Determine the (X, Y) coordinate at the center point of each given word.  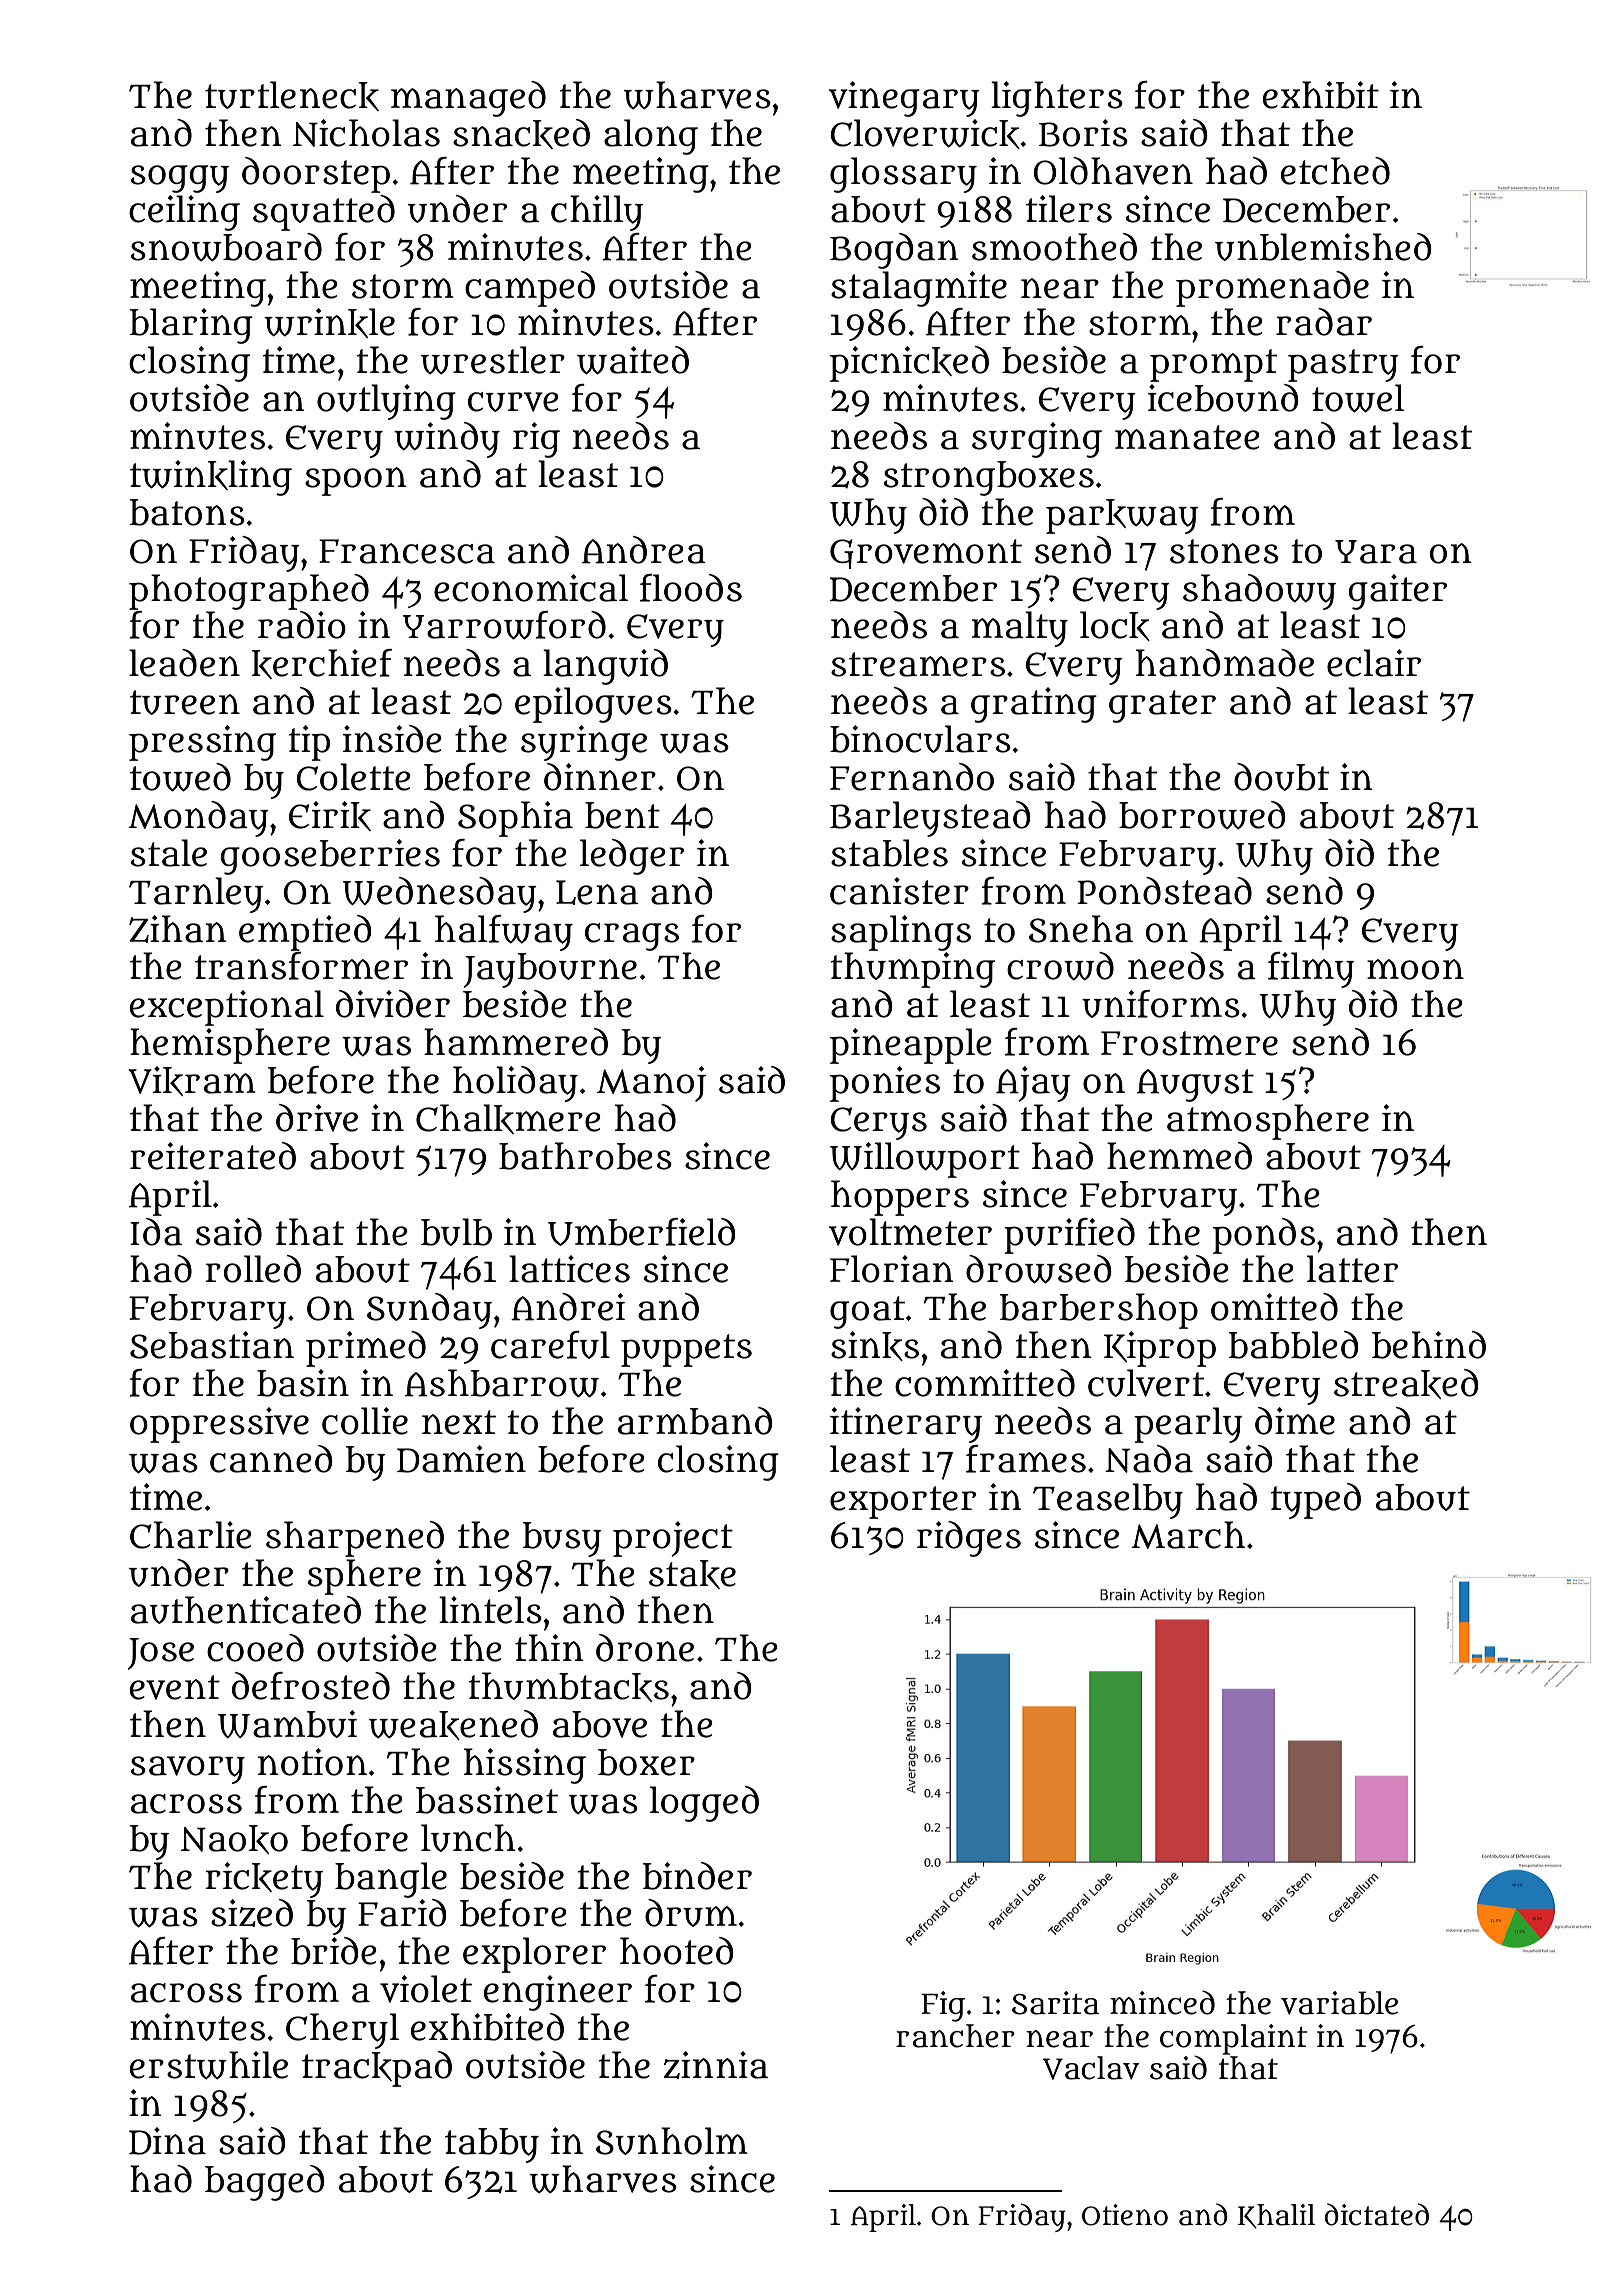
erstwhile (209, 2065)
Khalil (1276, 2216)
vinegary (904, 99)
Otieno (1125, 2215)
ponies (885, 1084)
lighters (1057, 99)
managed (468, 99)
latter (1352, 1269)
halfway (504, 933)
